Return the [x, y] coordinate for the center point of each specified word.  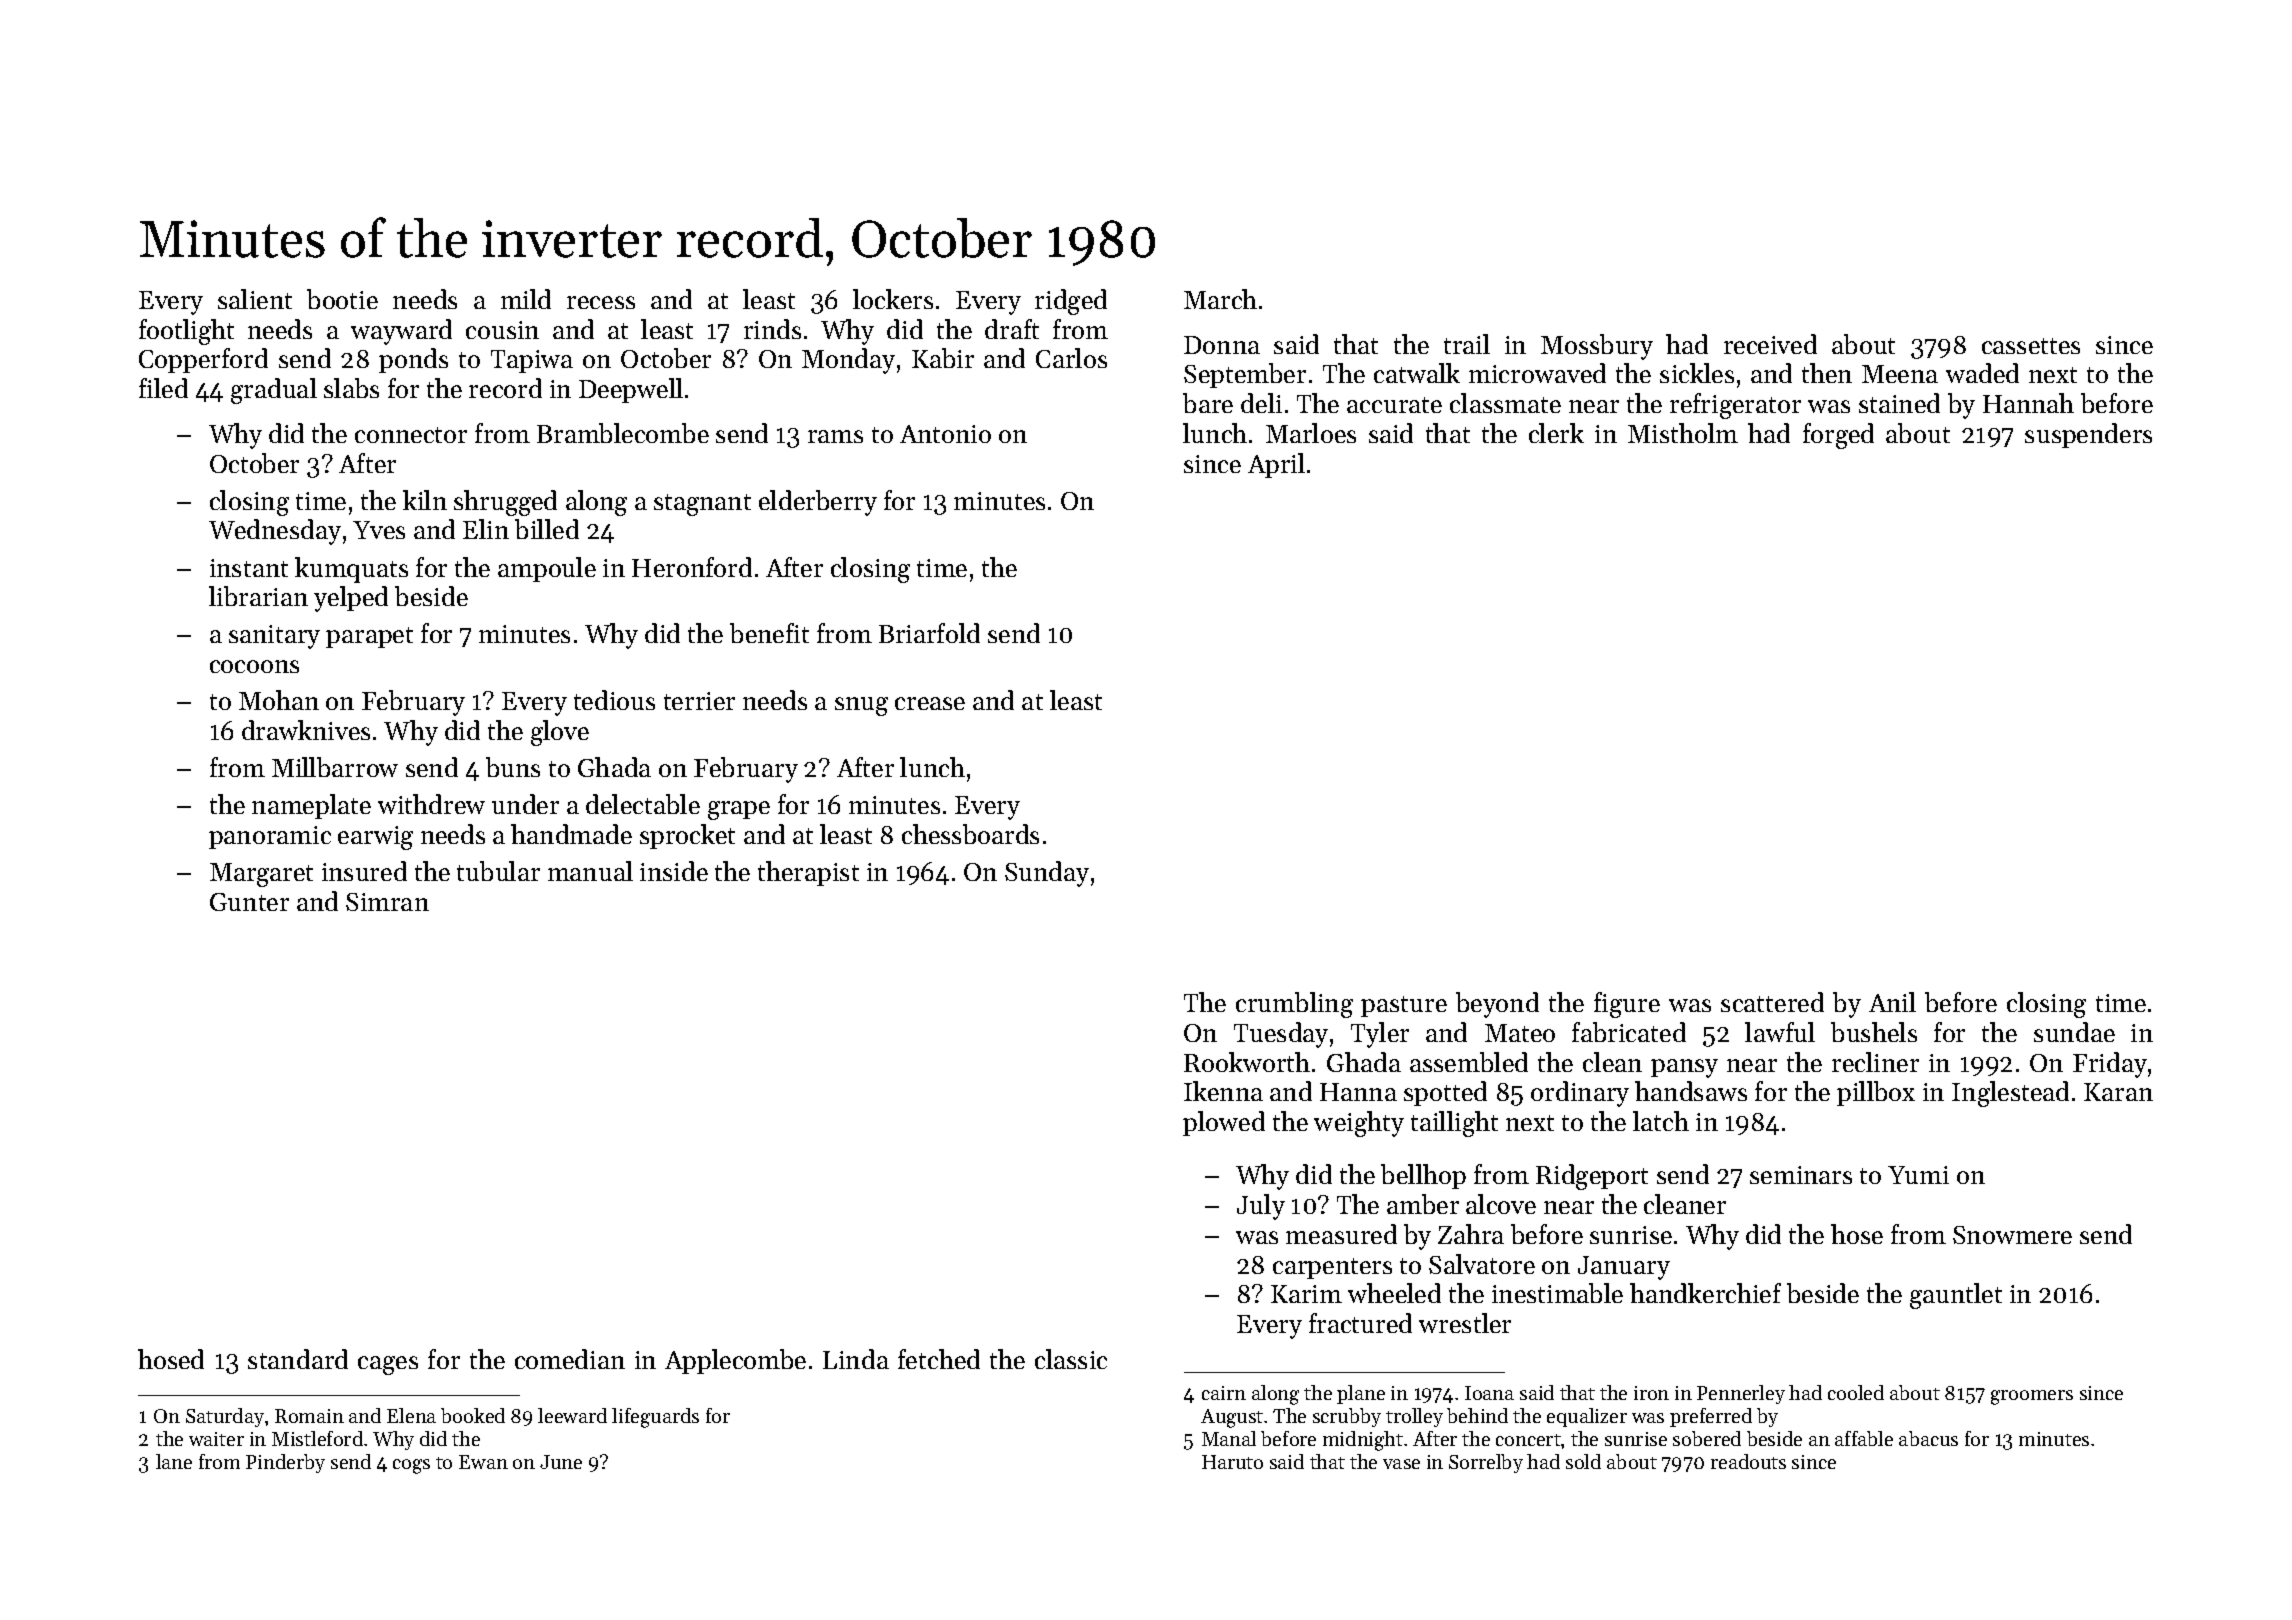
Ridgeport [1592, 1177]
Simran [387, 902]
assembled [1469, 1062]
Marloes [1311, 433]
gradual [274, 391]
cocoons [254, 666]
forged [1838, 436]
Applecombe [735, 1361]
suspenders [2088, 435]
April [1276, 465]
